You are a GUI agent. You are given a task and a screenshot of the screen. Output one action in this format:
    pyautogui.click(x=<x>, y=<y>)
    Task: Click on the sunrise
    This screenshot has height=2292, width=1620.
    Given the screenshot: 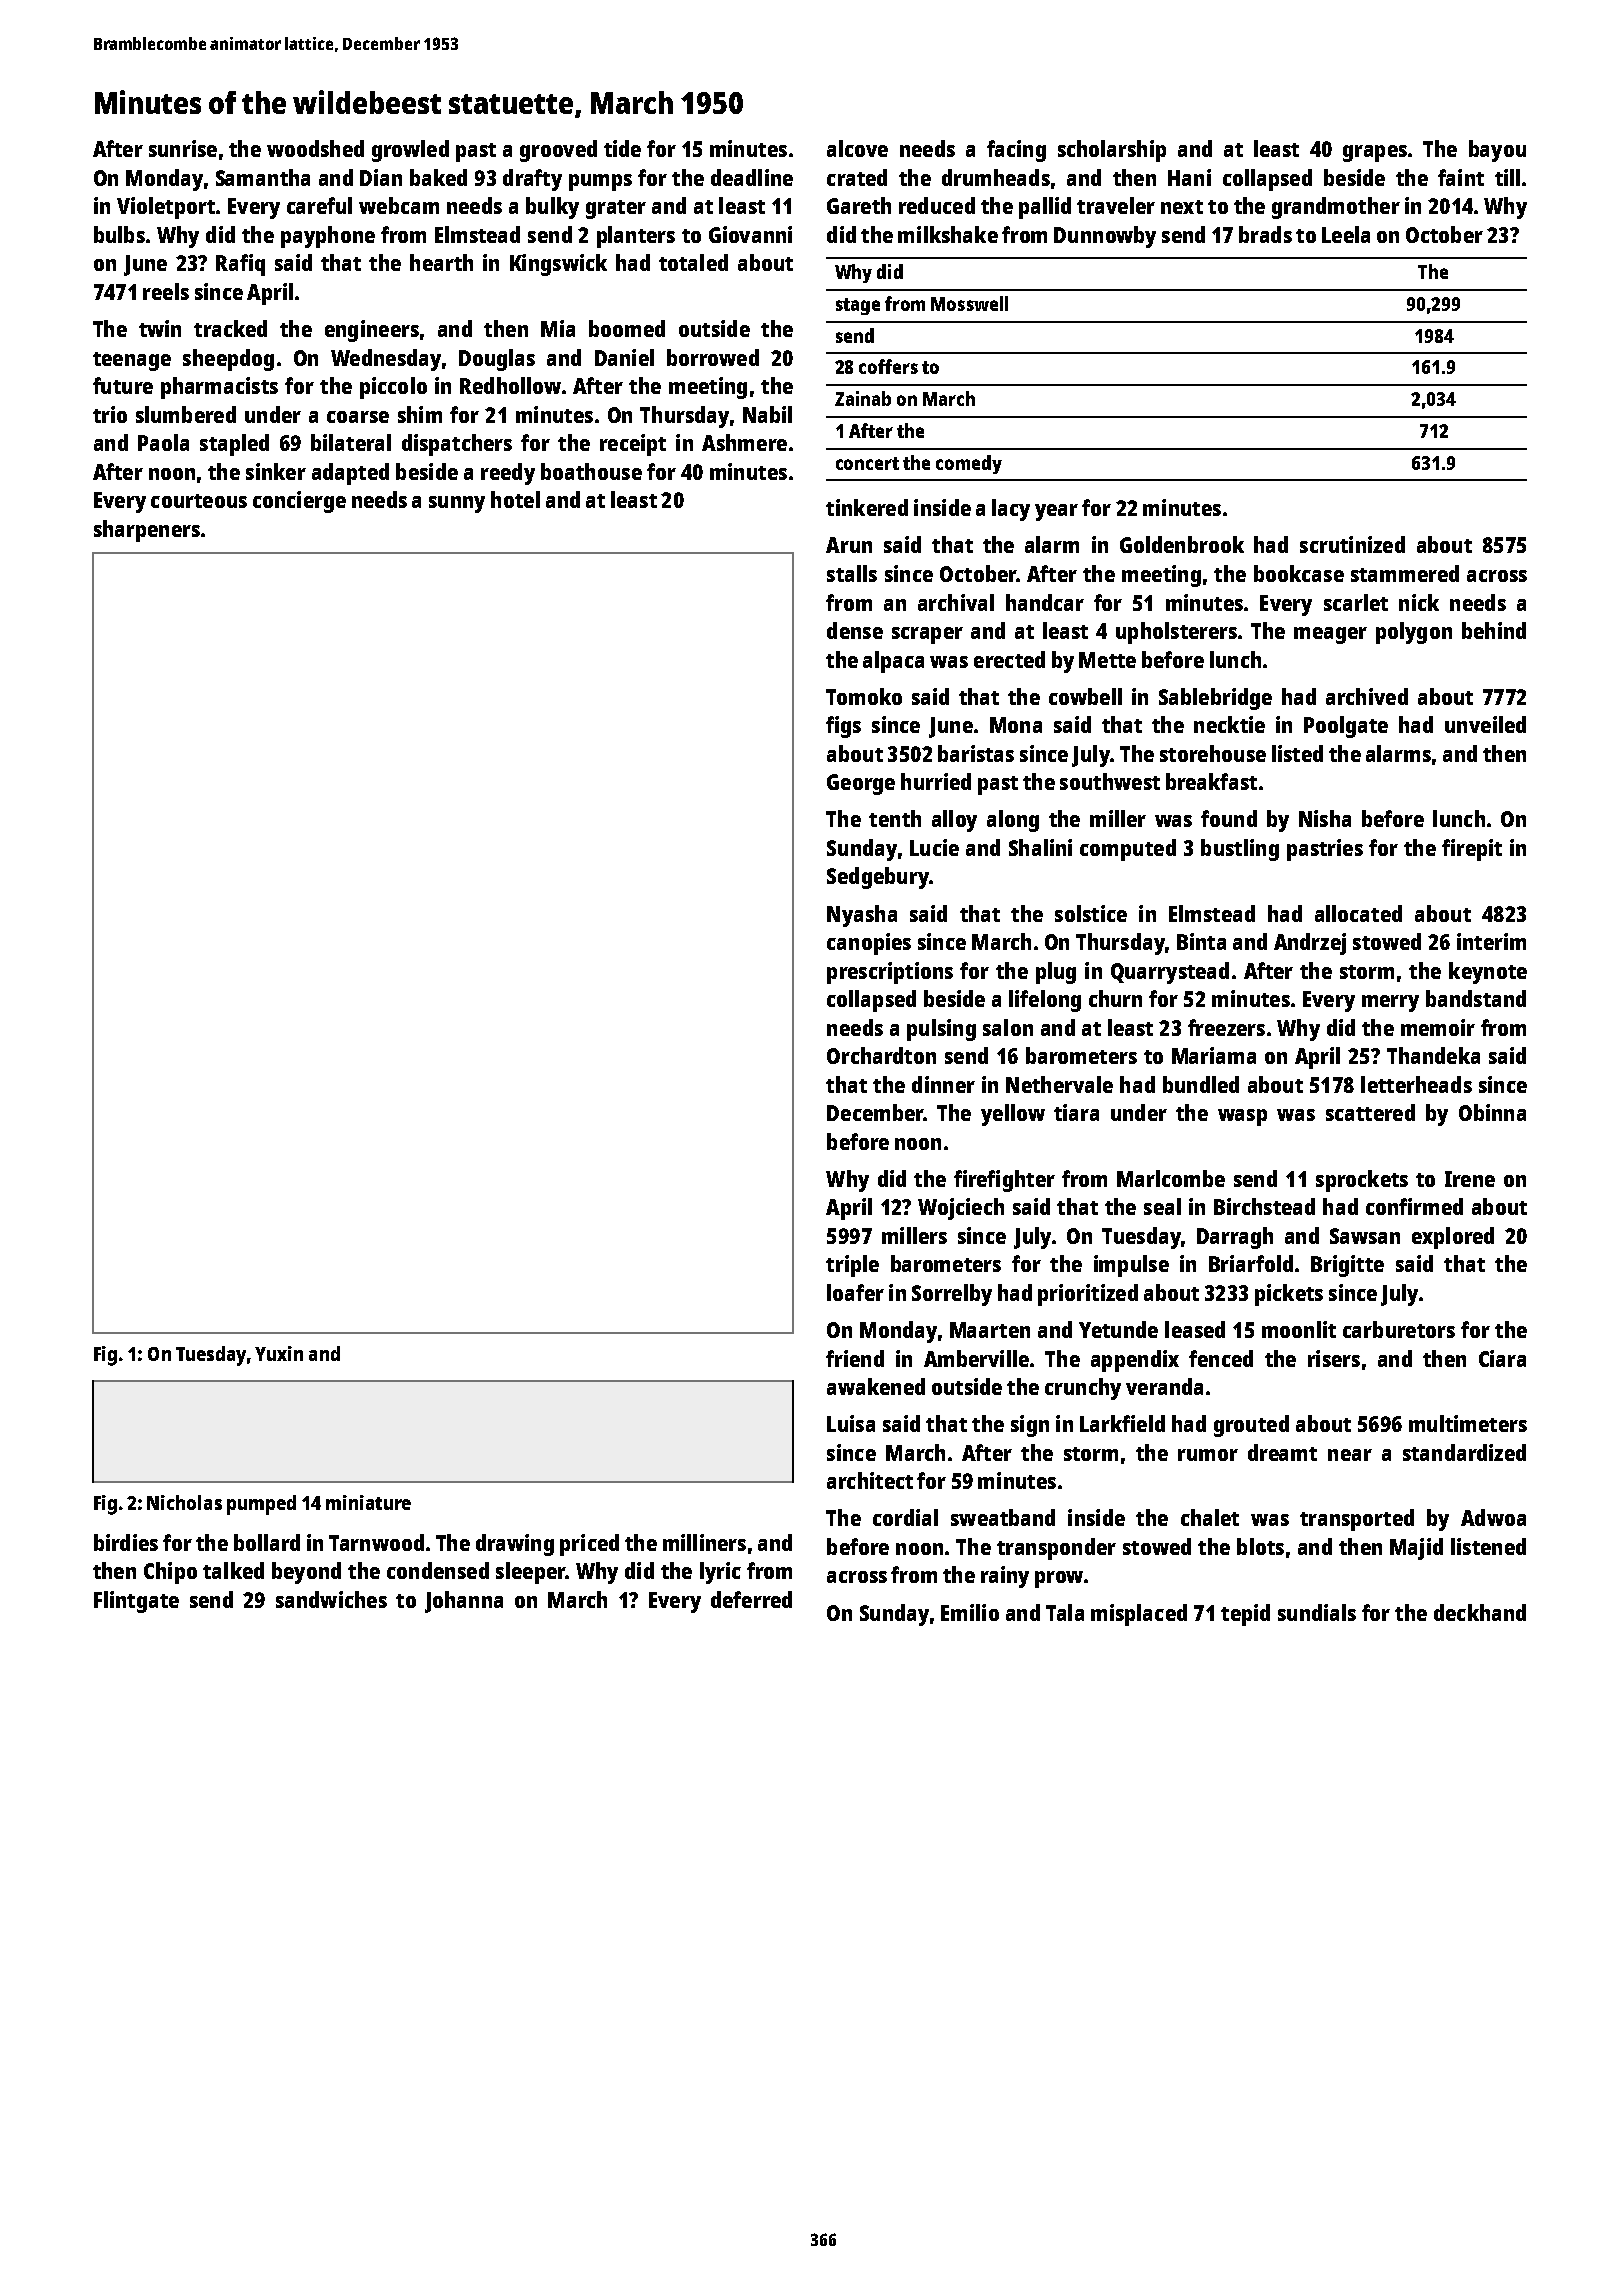 What is the action you would take?
    pyautogui.click(x=183, y=148)
